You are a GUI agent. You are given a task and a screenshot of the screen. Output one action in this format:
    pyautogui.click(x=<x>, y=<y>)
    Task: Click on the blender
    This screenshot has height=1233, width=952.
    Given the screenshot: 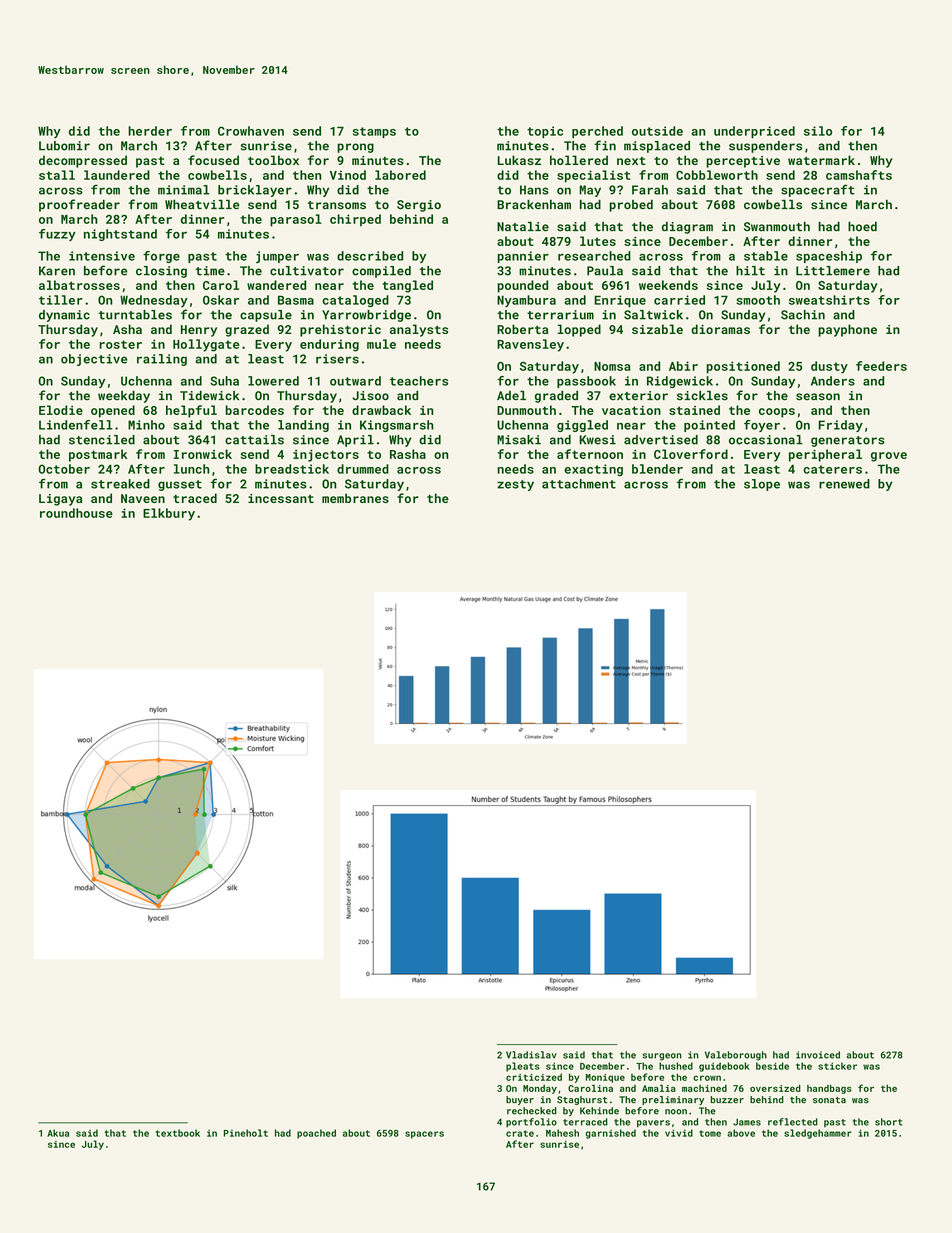 What is the action you would take?
    pyautogui.click(x=657, y=469)
